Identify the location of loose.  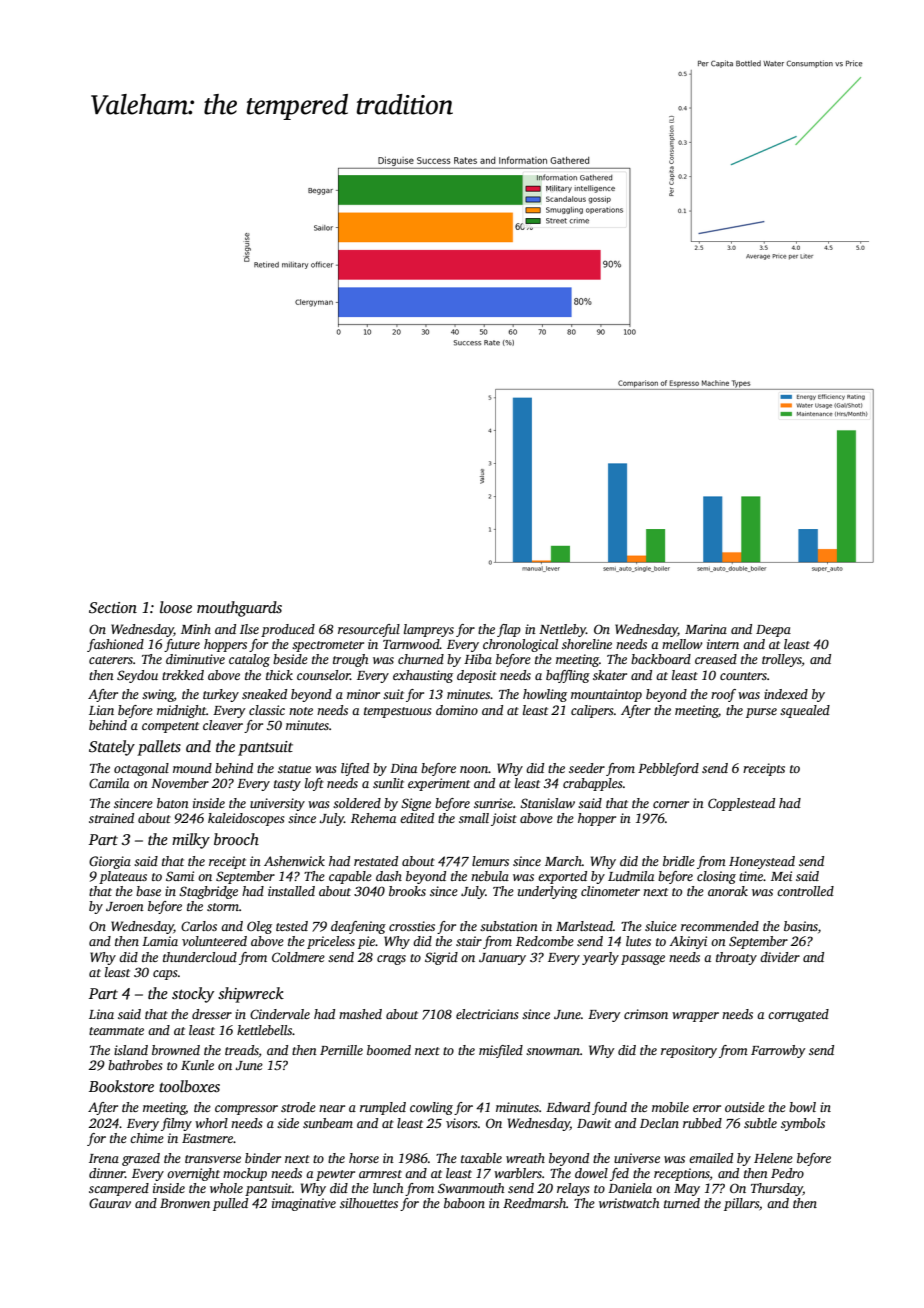
(176, 607).
